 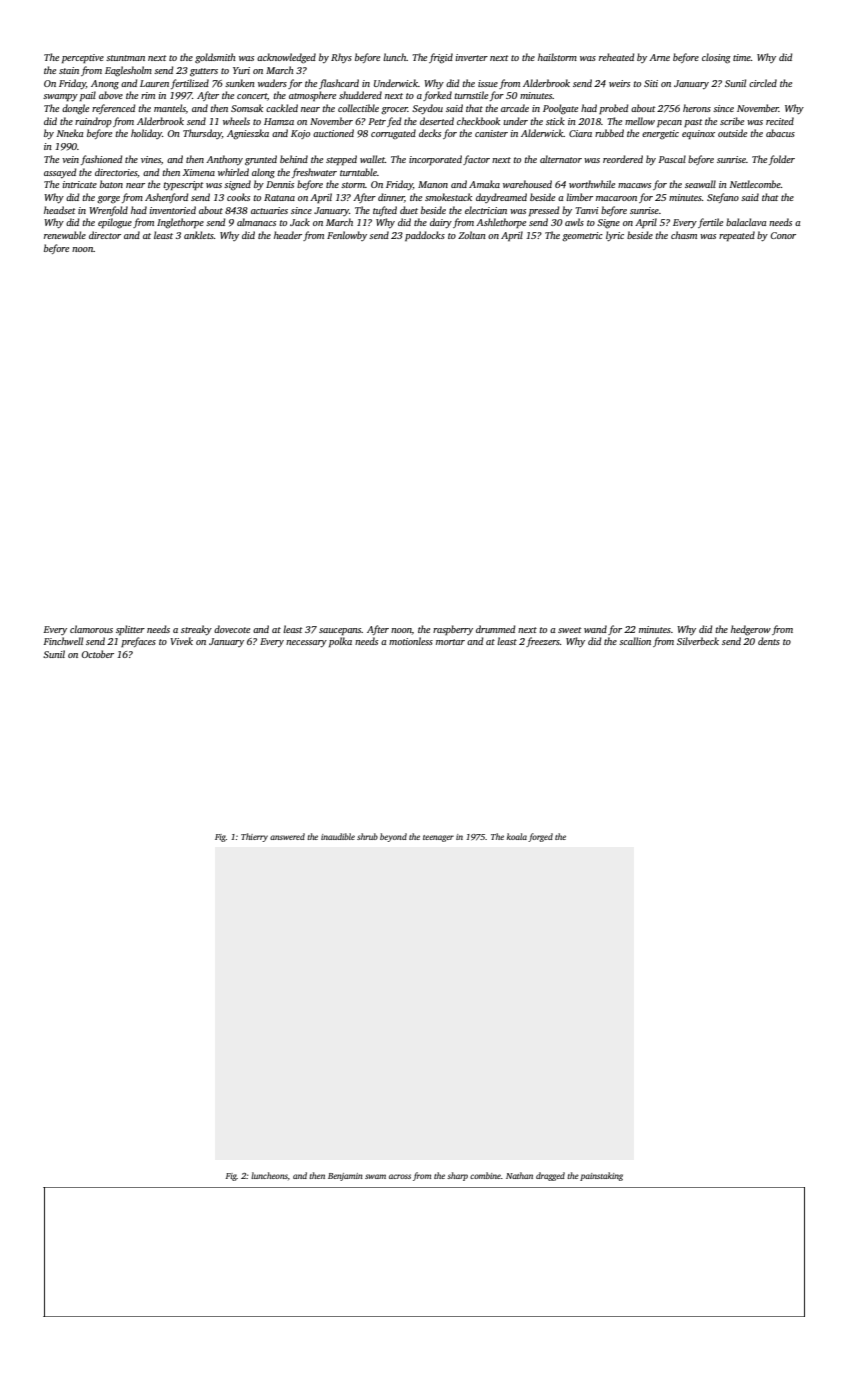 I want to click on Nettlecombe, so click(x=755, y=184).
